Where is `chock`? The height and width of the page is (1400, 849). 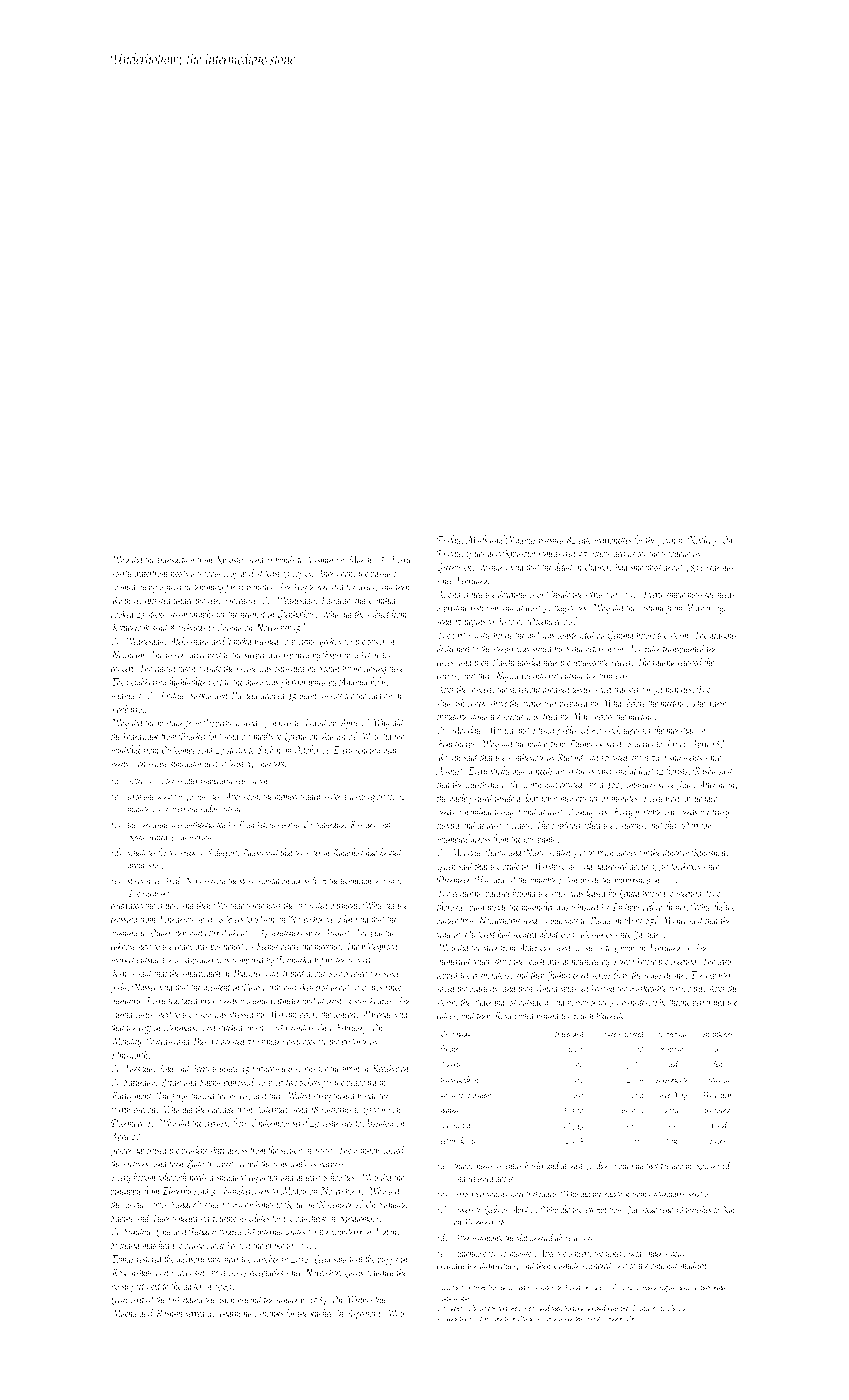
chock is located at coordinates (478, 702).
